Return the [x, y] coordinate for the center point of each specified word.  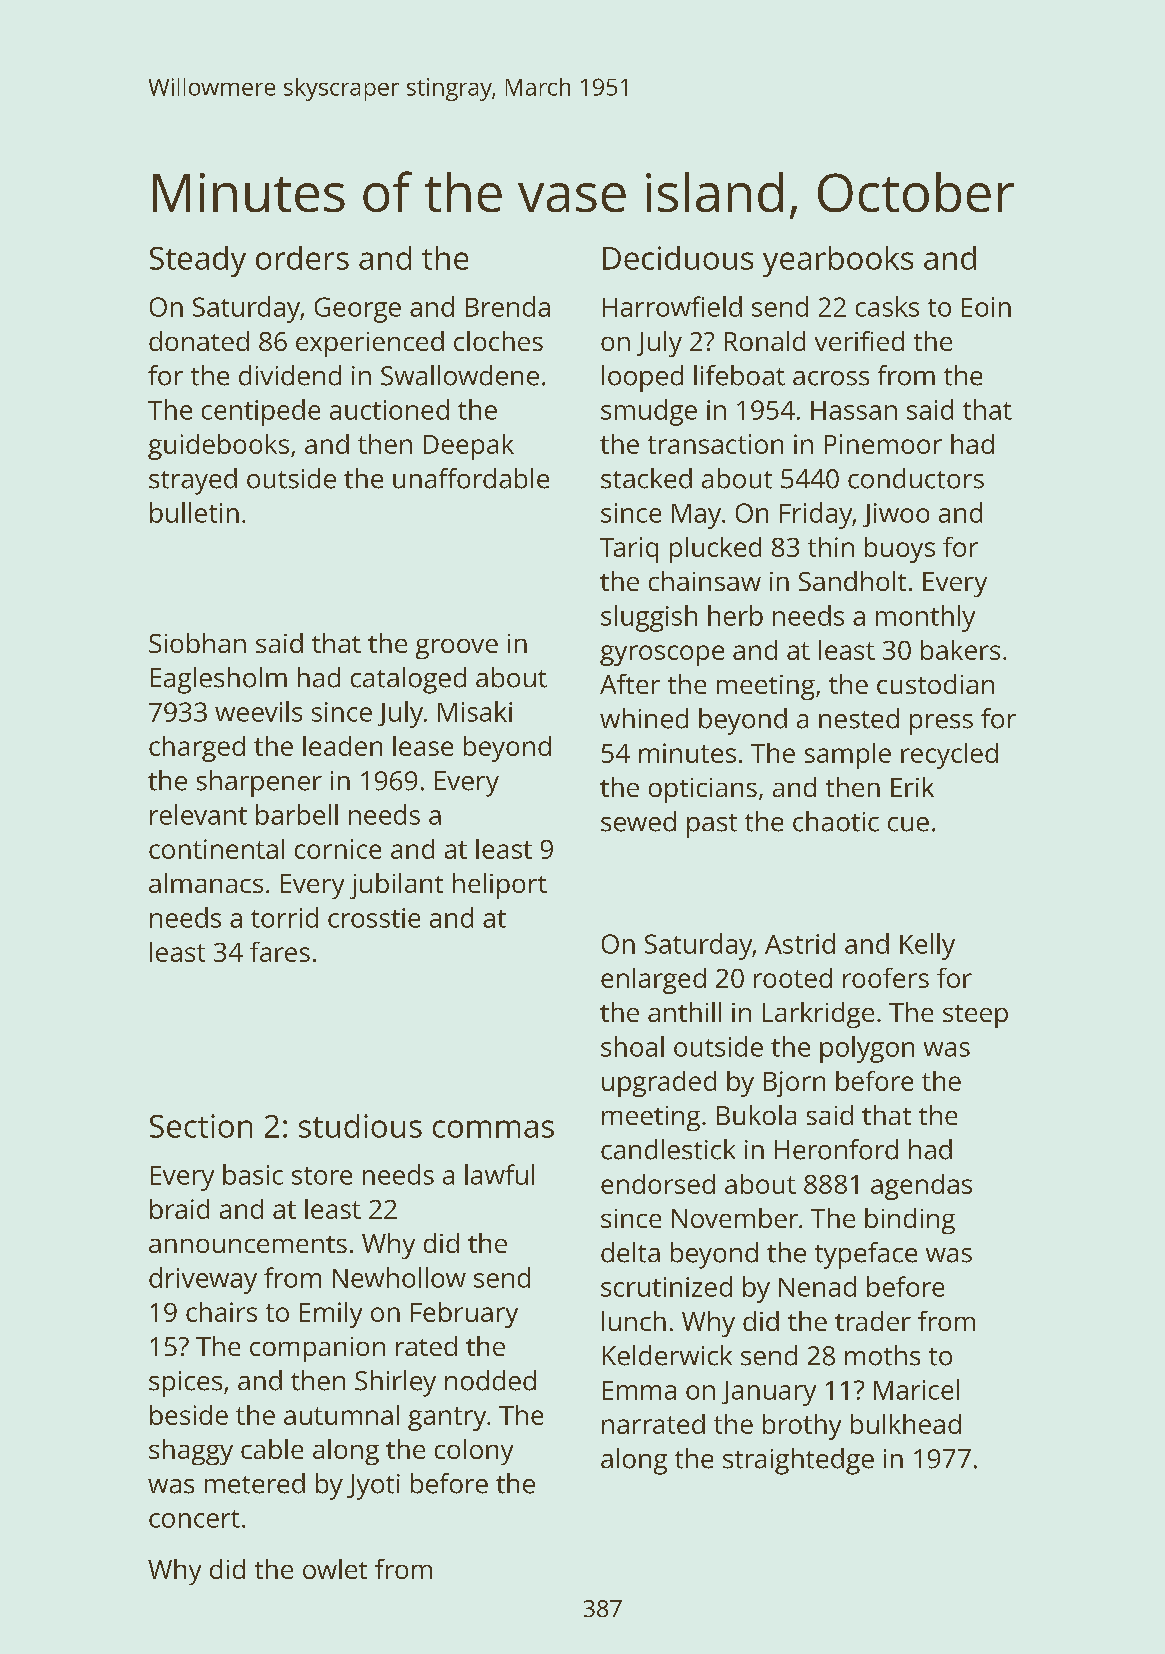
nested [859, 718]
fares [280, 952]
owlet [335, 1569]
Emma [639, 1390]
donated [199, 341]
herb [735, 615]
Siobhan [197, 643]
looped [642, 378]
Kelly [927, 946]
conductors [916, 478]
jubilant [396, 886]
